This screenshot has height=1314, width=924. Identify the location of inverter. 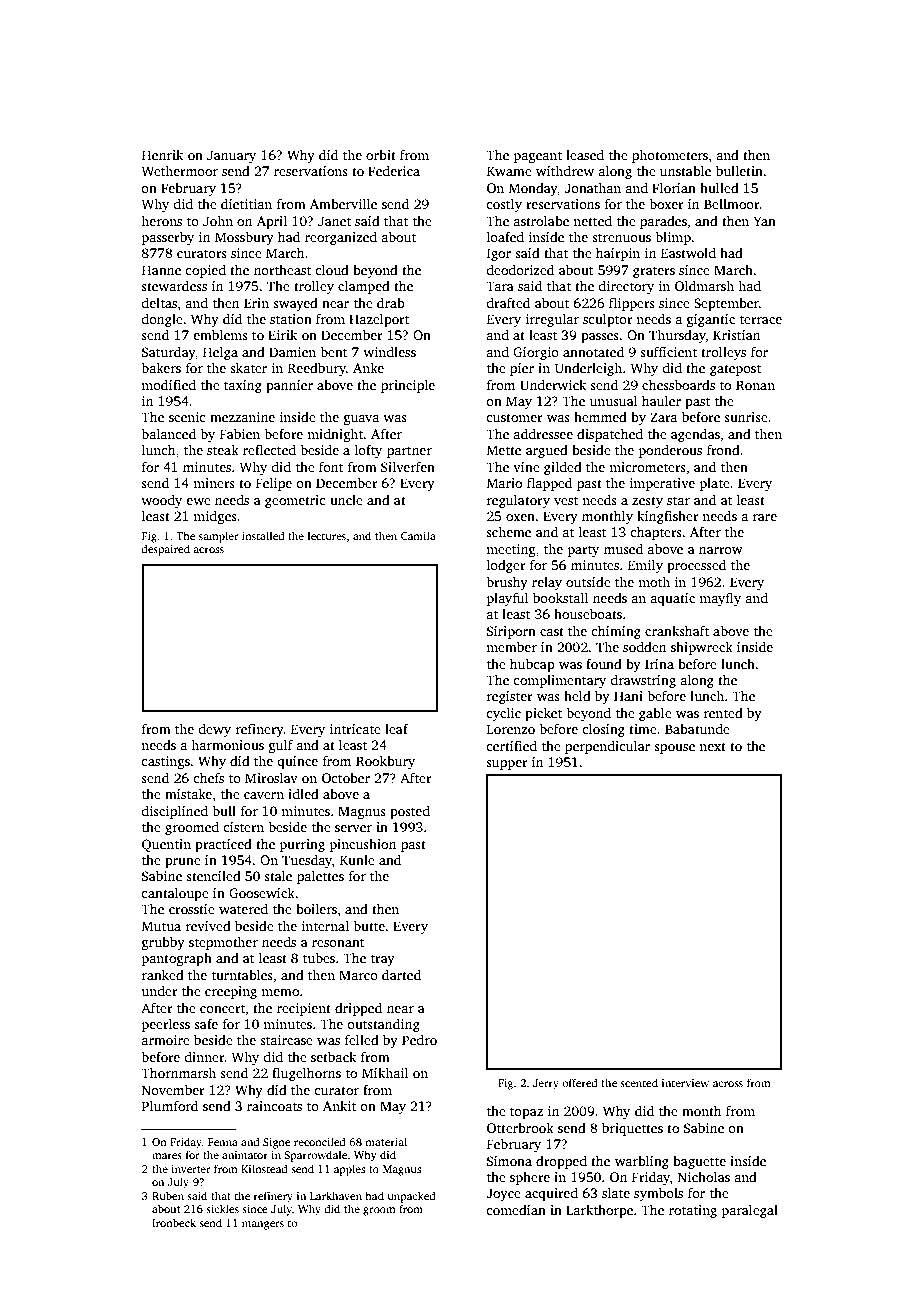
(191, 1169).
